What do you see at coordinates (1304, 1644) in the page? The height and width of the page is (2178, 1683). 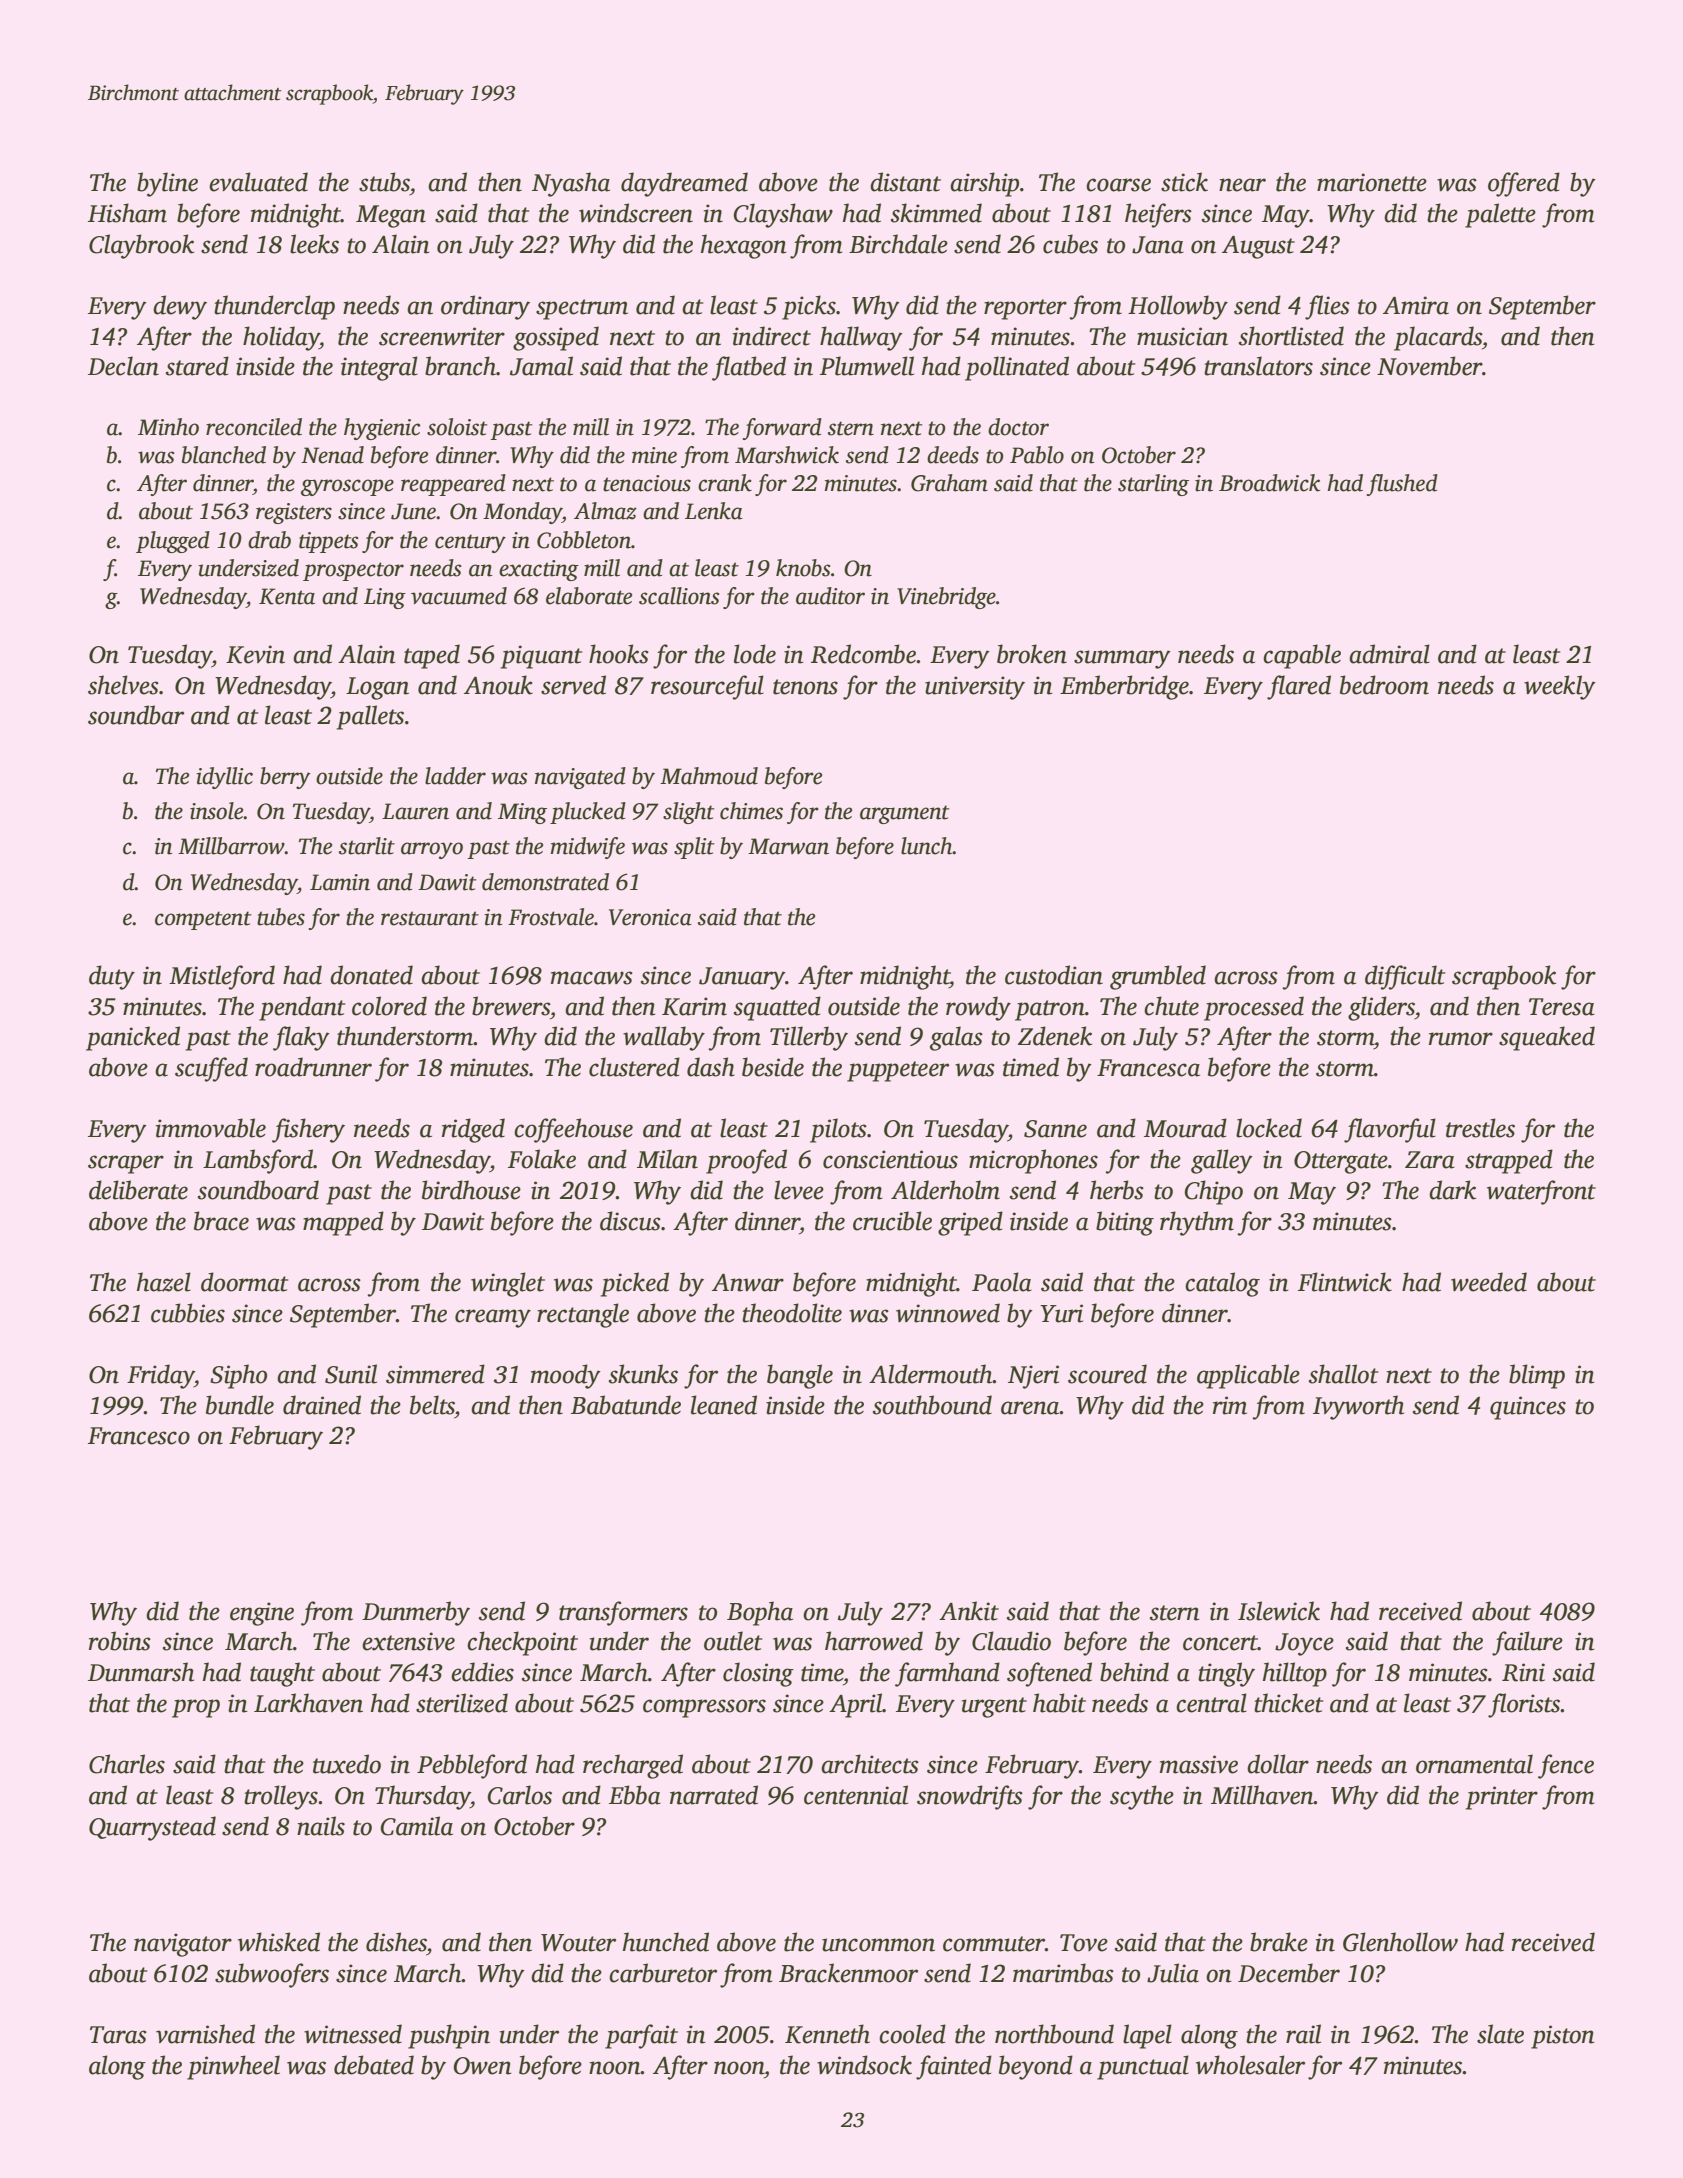 I see `Joyce` at bounding box center [1304, 1644].
